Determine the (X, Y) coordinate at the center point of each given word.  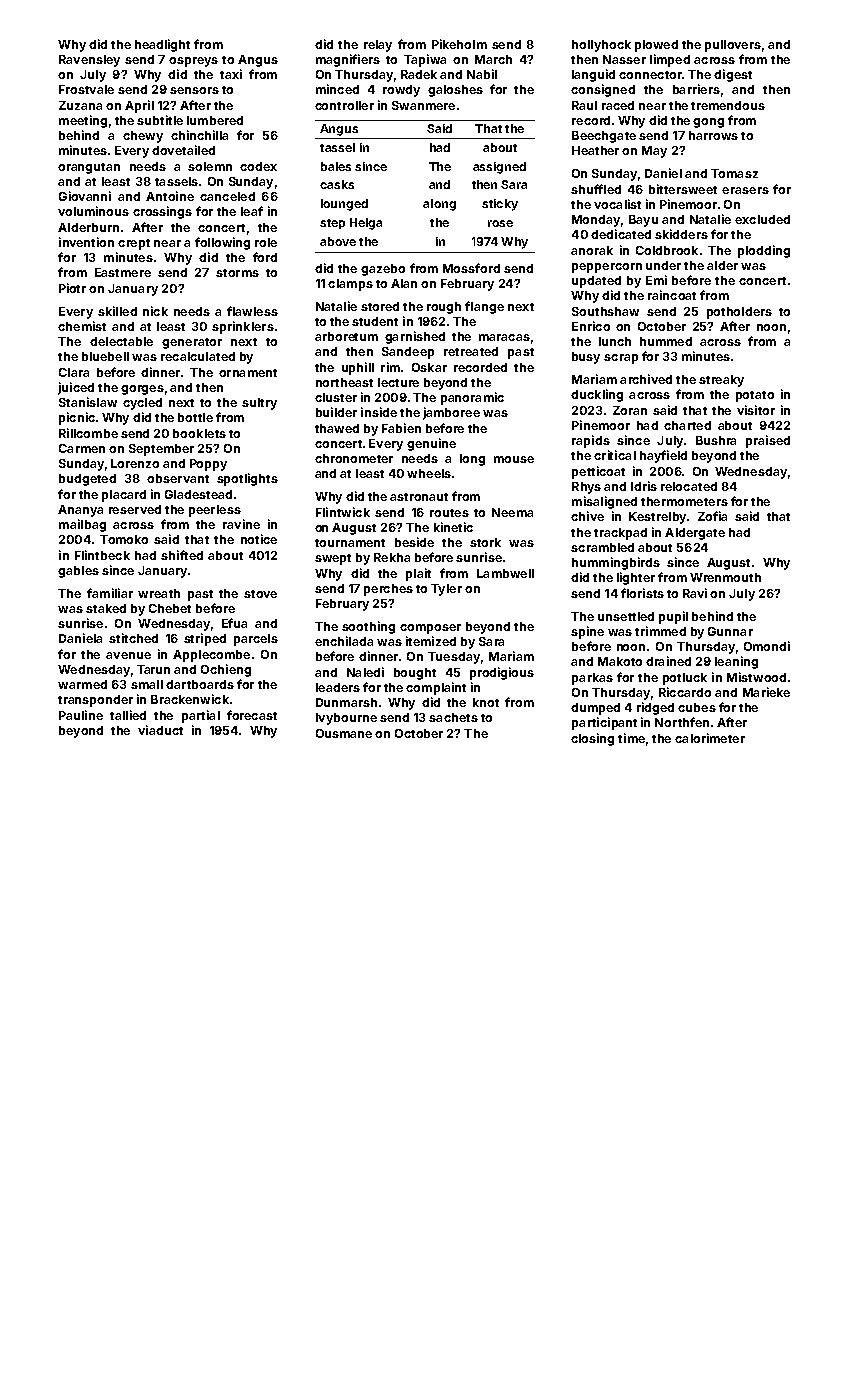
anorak (592, 250)
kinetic (453, 527)
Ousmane (344, 733)
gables (78, 572)
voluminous (93, 211)
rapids (591, 441)
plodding (764, 251)
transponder (95, 701)
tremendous (728, 105)
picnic (77, 418)
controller (344, 105)
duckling (597, 395)
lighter (636, 578)
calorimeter (710, 738)
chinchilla (199, 135)
